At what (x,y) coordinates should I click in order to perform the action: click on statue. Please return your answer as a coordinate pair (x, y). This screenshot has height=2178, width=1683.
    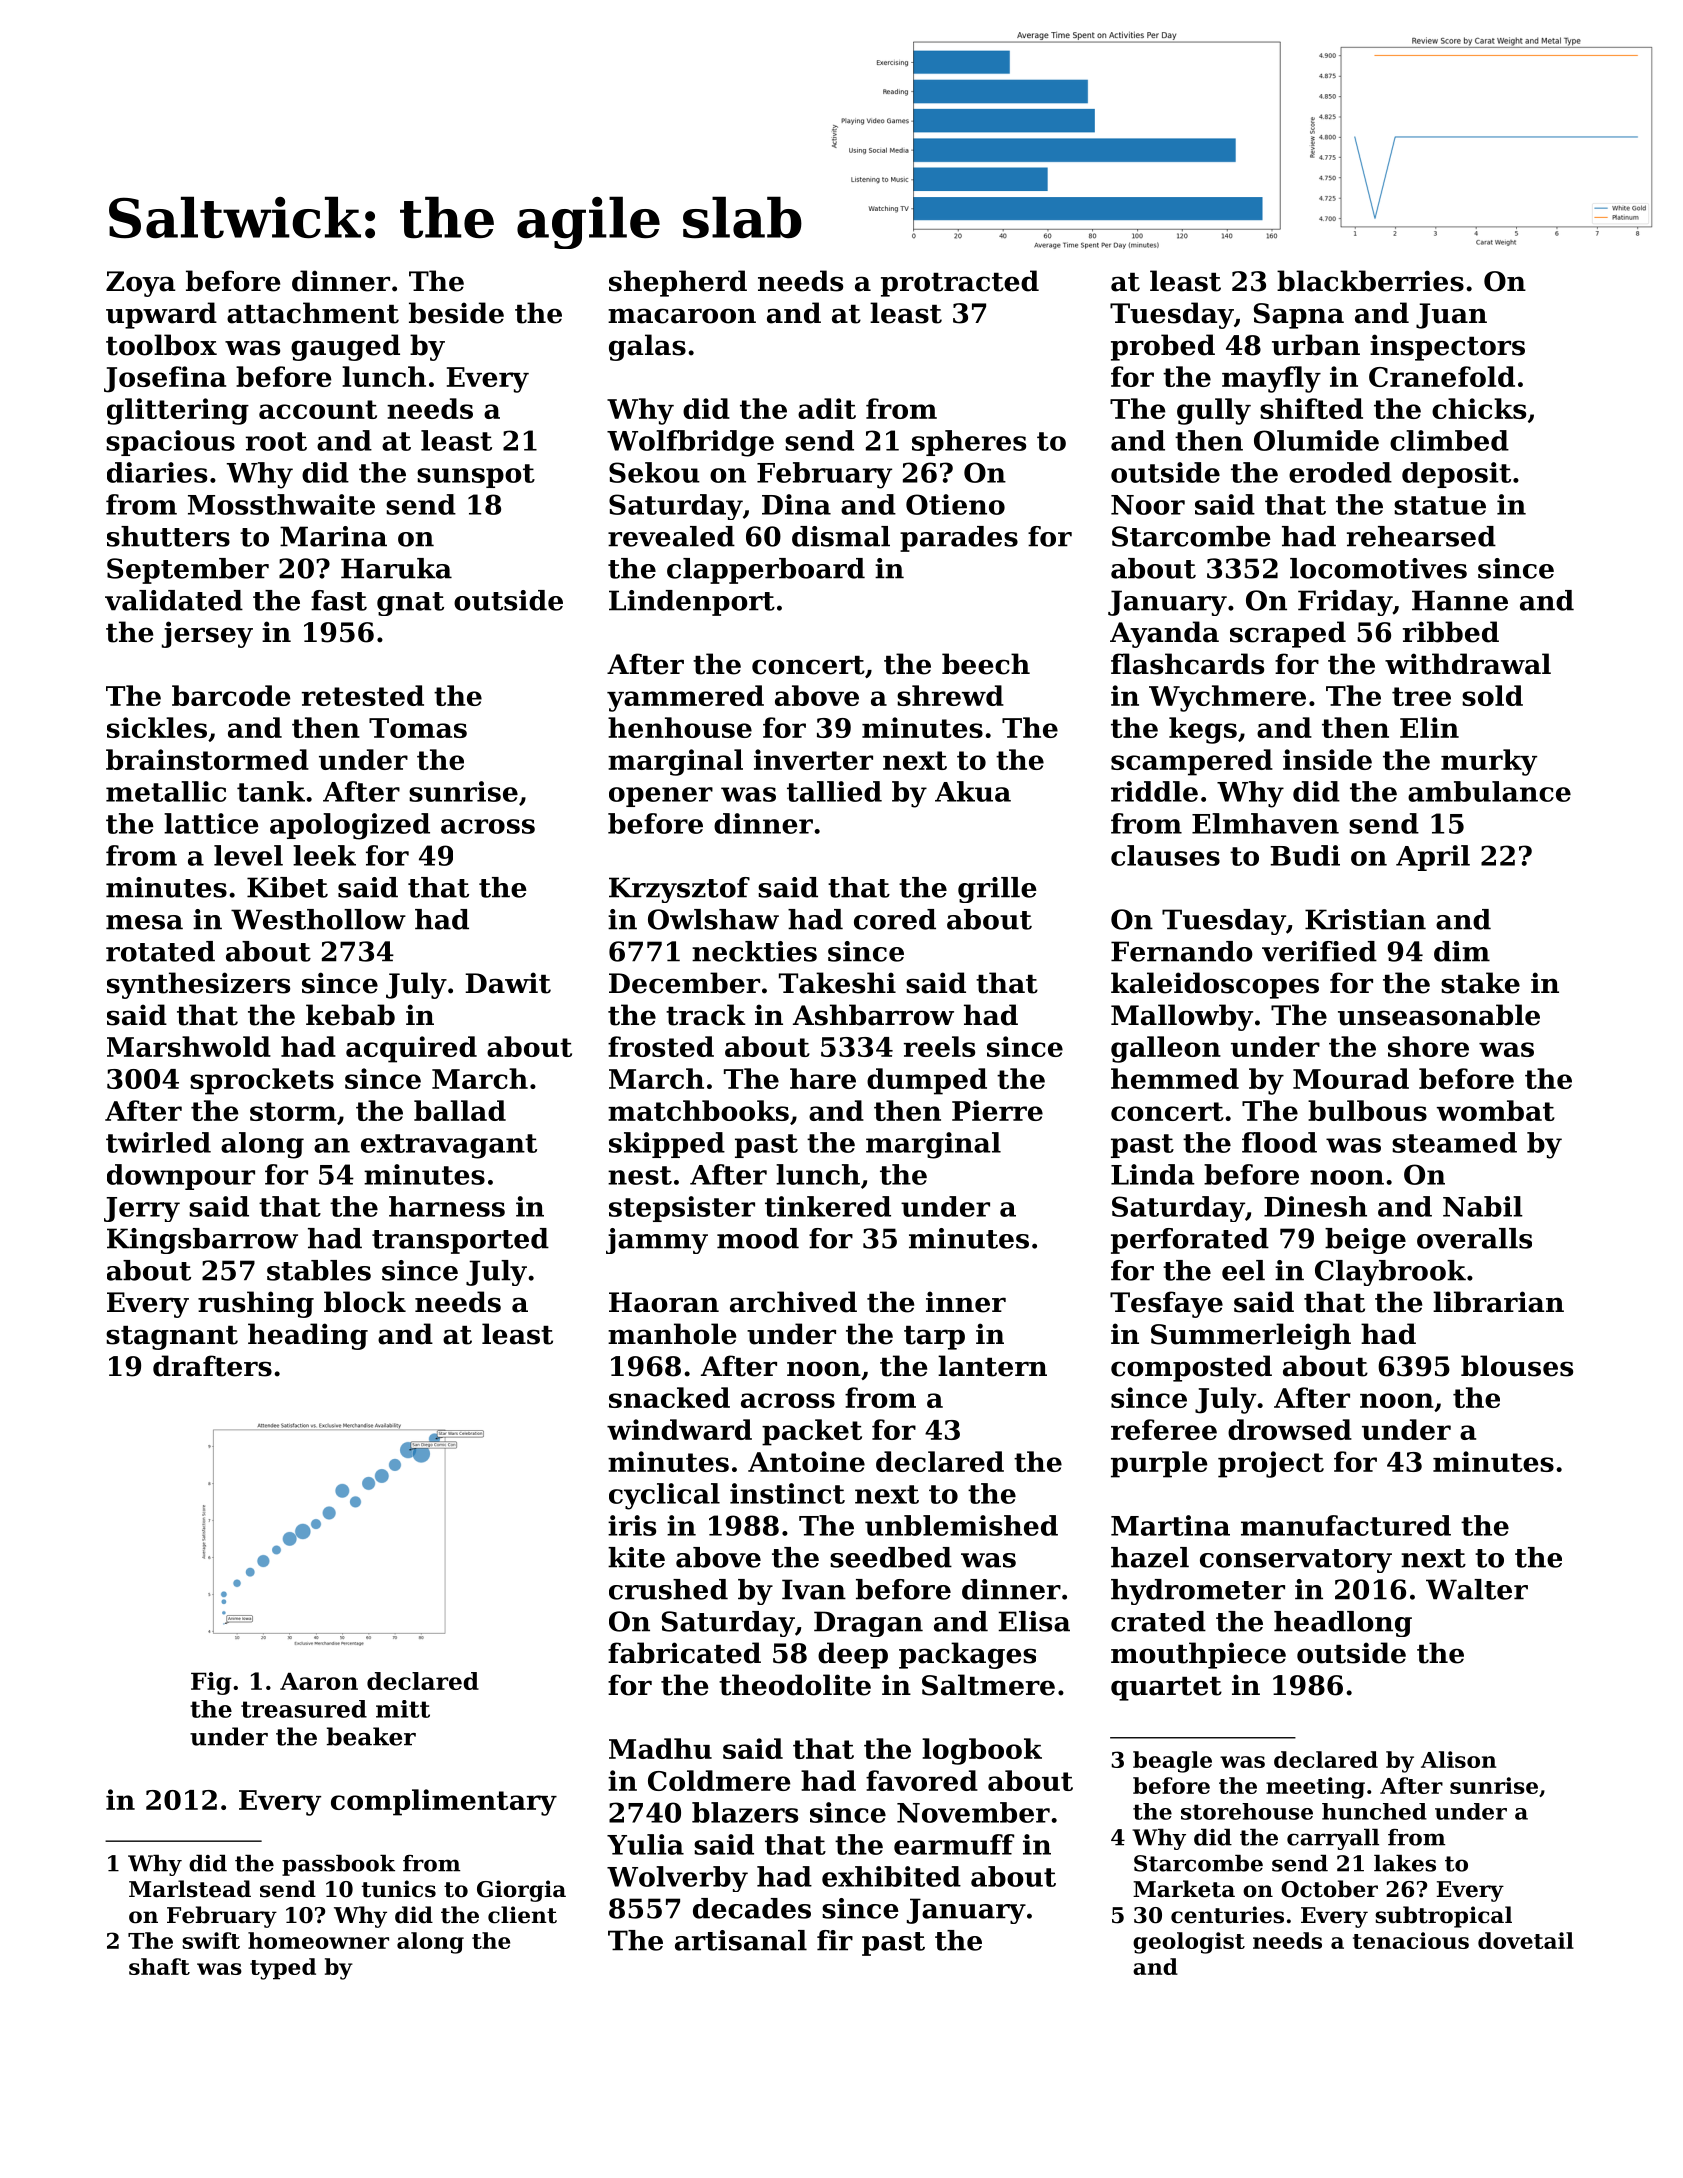
    Looking at the image, I should click on (1440, 505).
